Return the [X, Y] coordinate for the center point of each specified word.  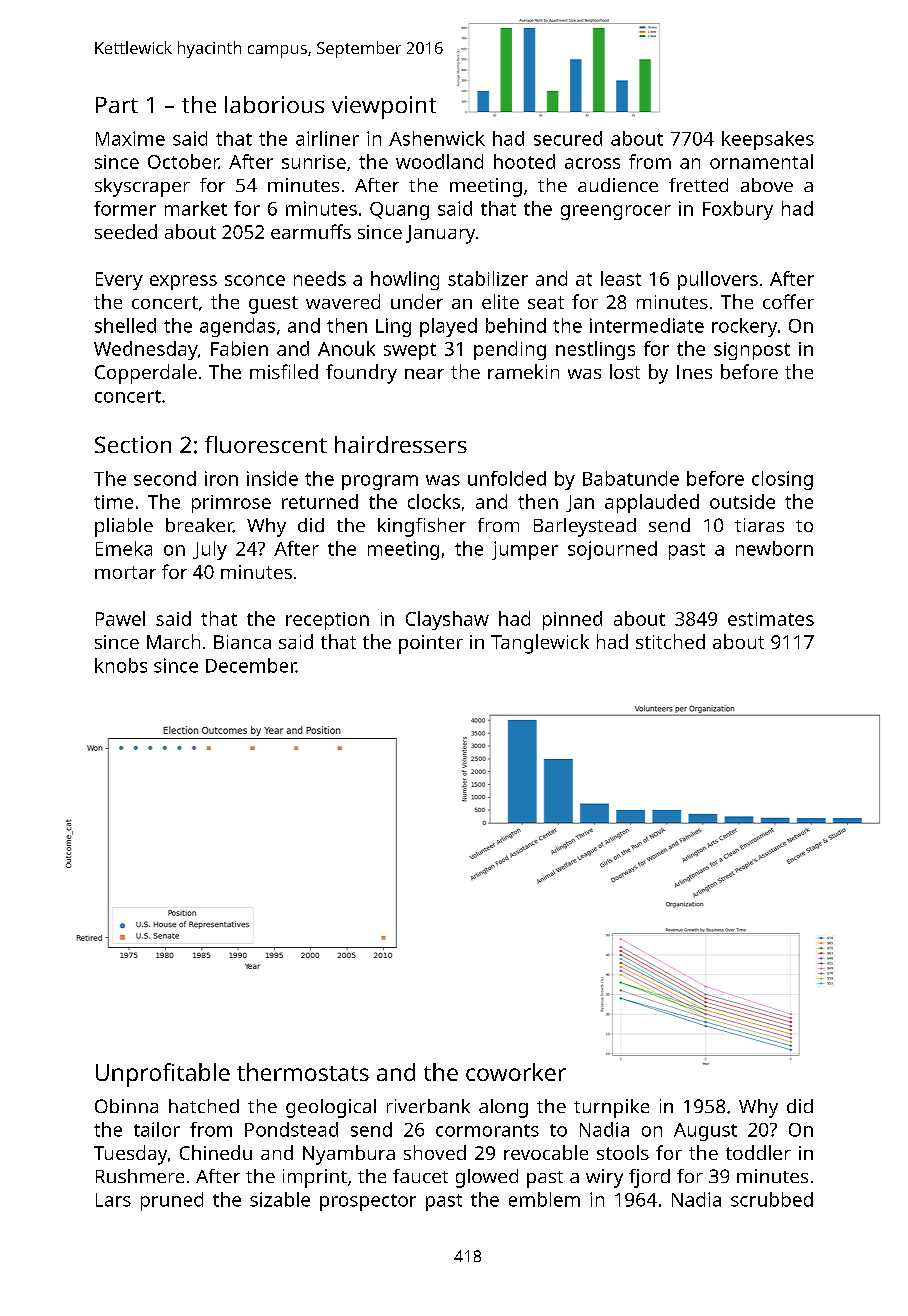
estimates [771, 619]
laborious [274, 104]
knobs [121, 665]
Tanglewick [540, 644]
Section [133, 444]
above [767, 185]
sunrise [314, 162]
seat [546, 302]
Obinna [126, 1106]
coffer [788, 301]
